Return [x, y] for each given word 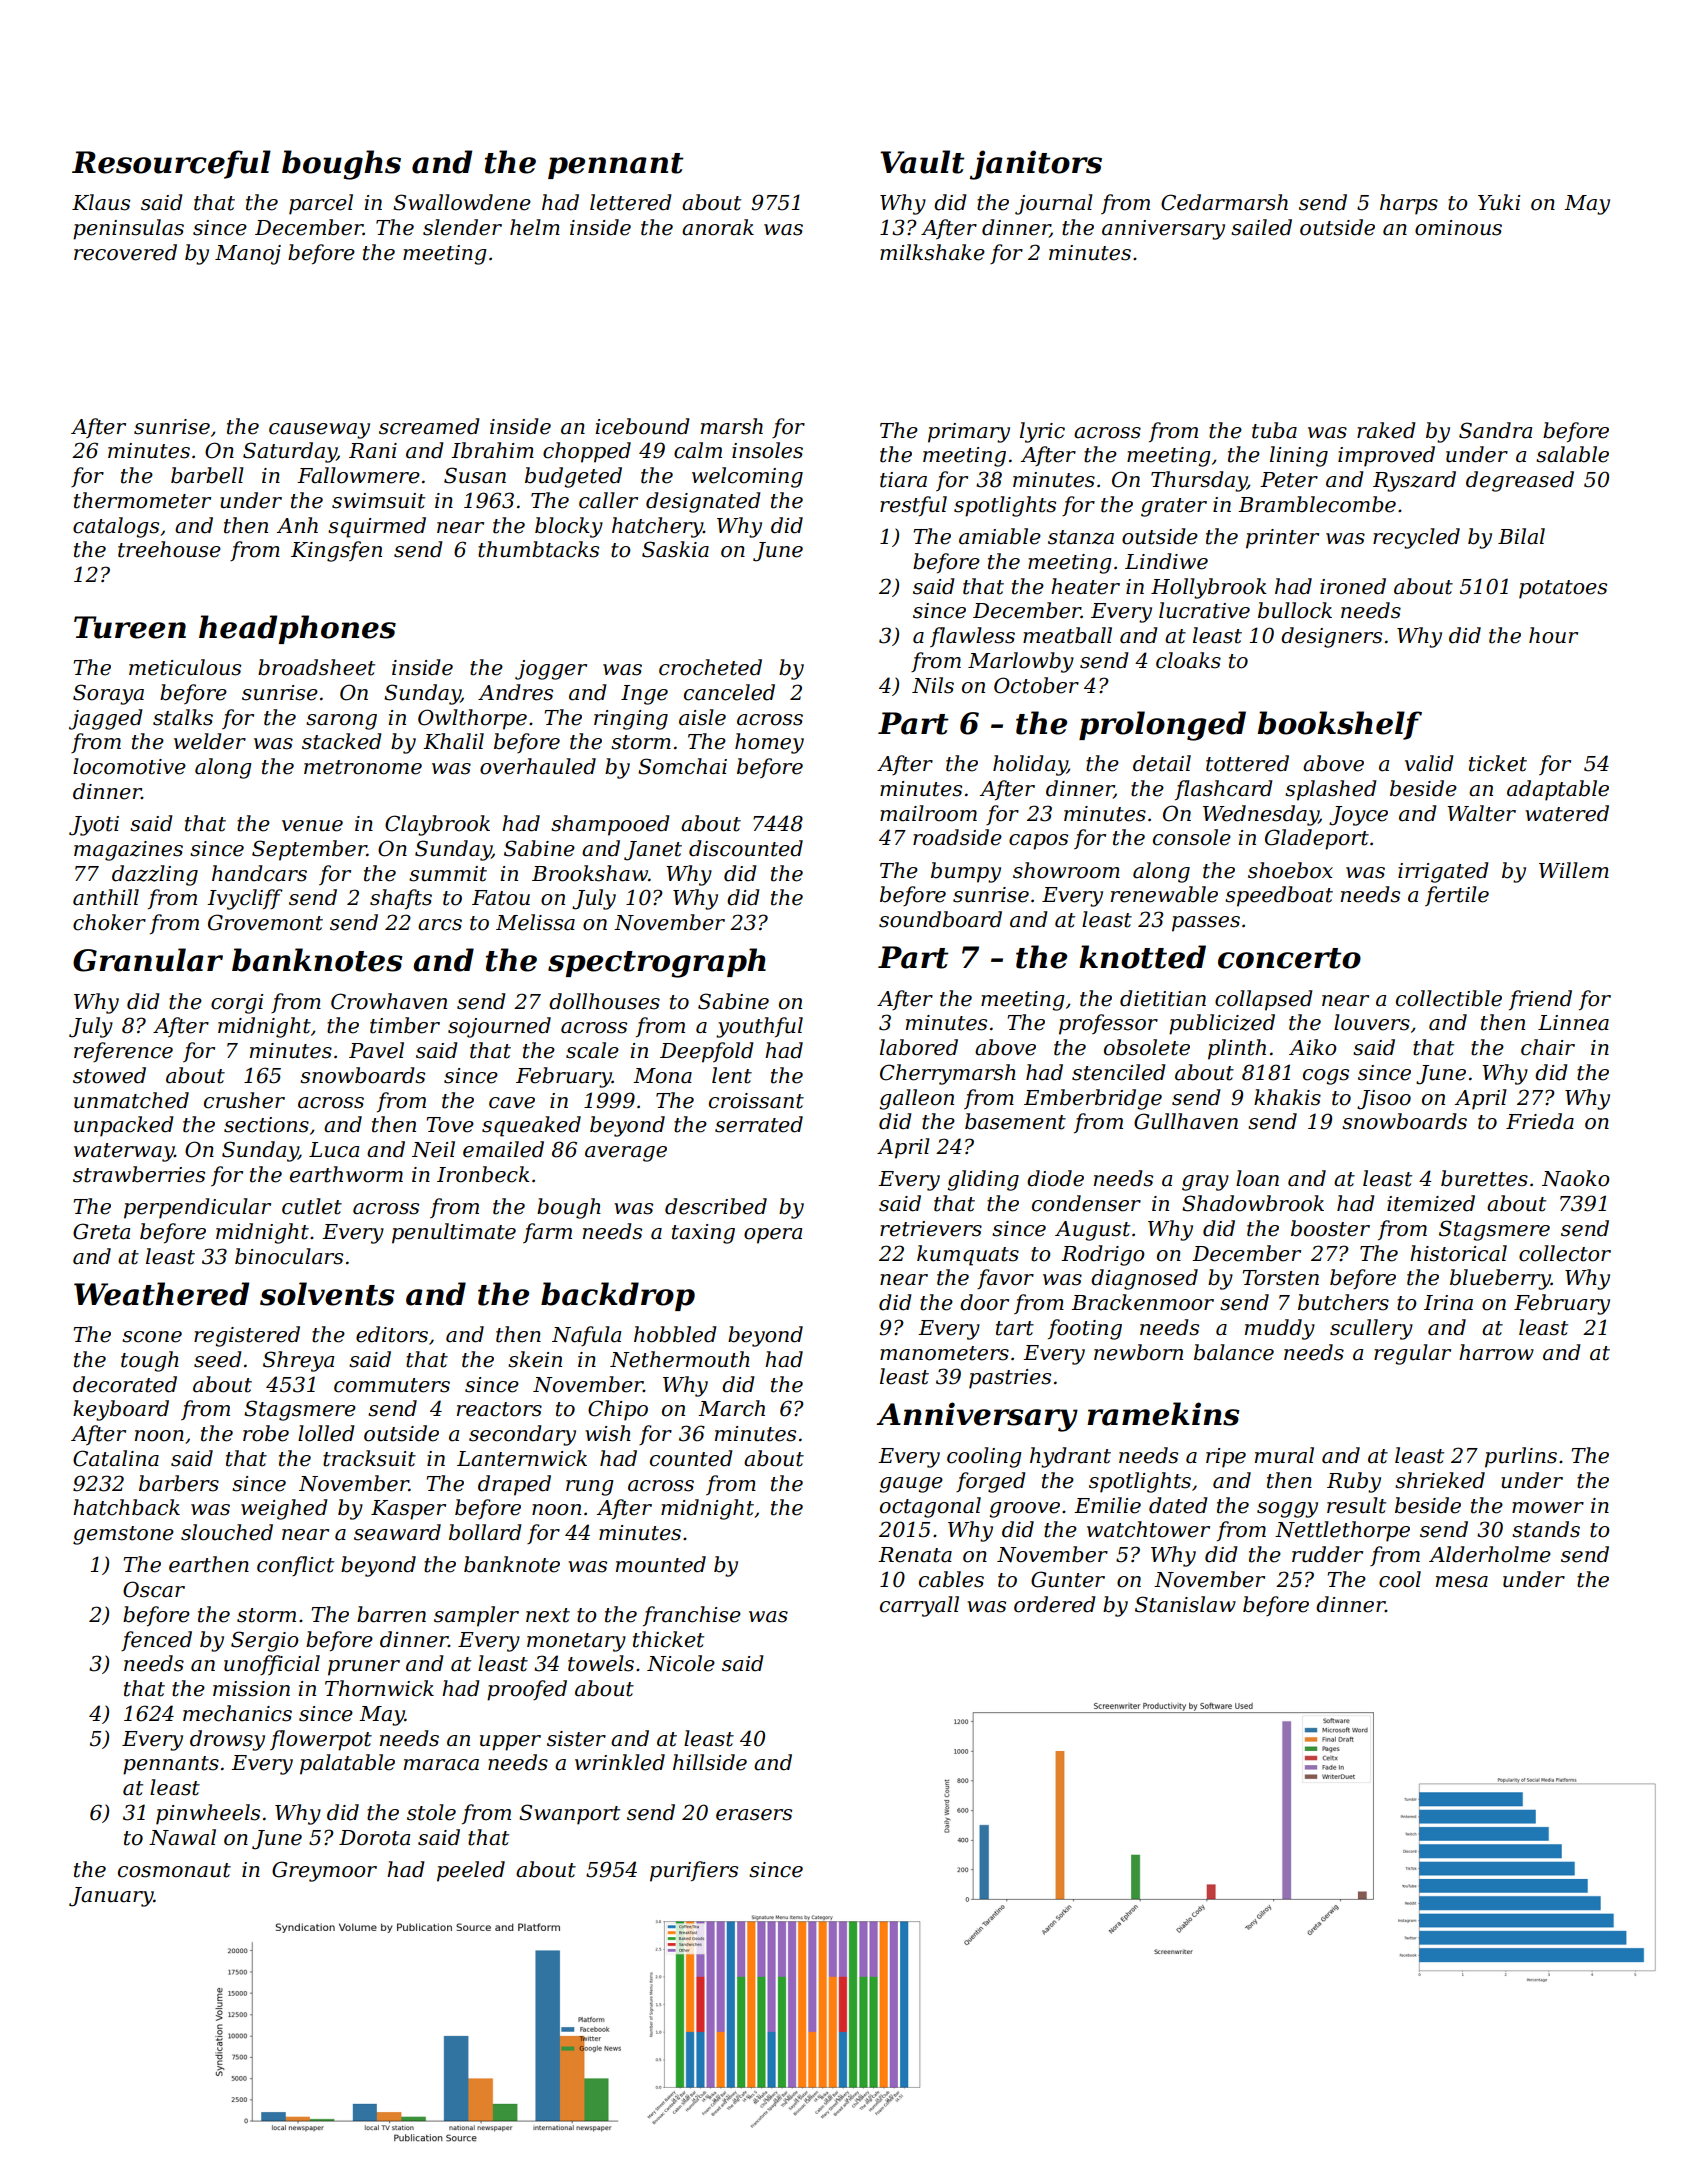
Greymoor [324, 1871]
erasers [754, 1815]
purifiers [694, 1871]
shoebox [1290, 870]
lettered [630, 202]
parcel [321, 204]
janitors [1036, 165]
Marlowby [1021, 662]
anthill [106, 897]
